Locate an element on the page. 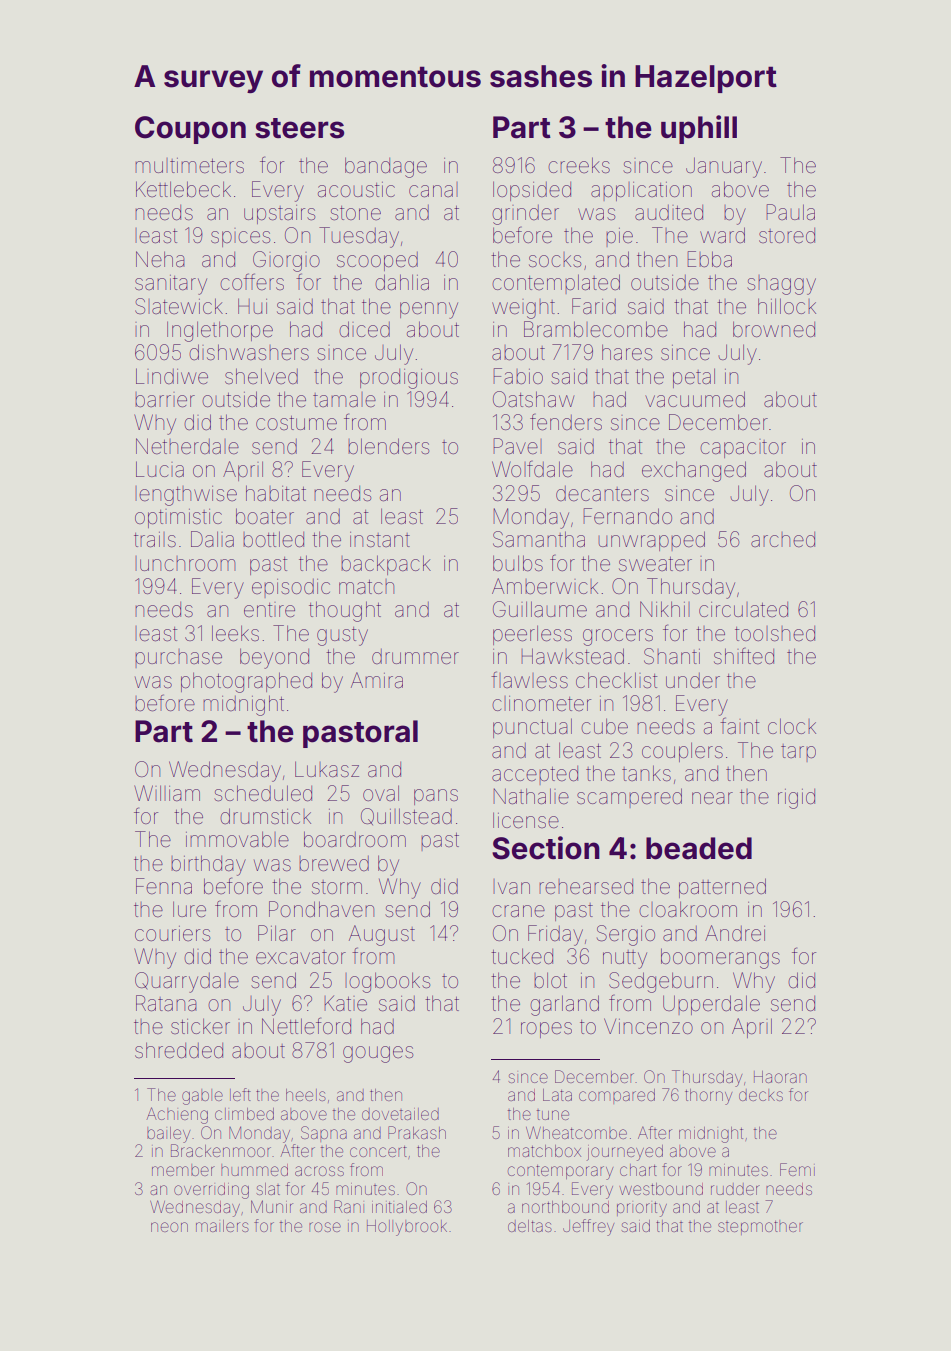 This document has height=1351, width=951. Nettleford is located at coordinates (306, 1026).
